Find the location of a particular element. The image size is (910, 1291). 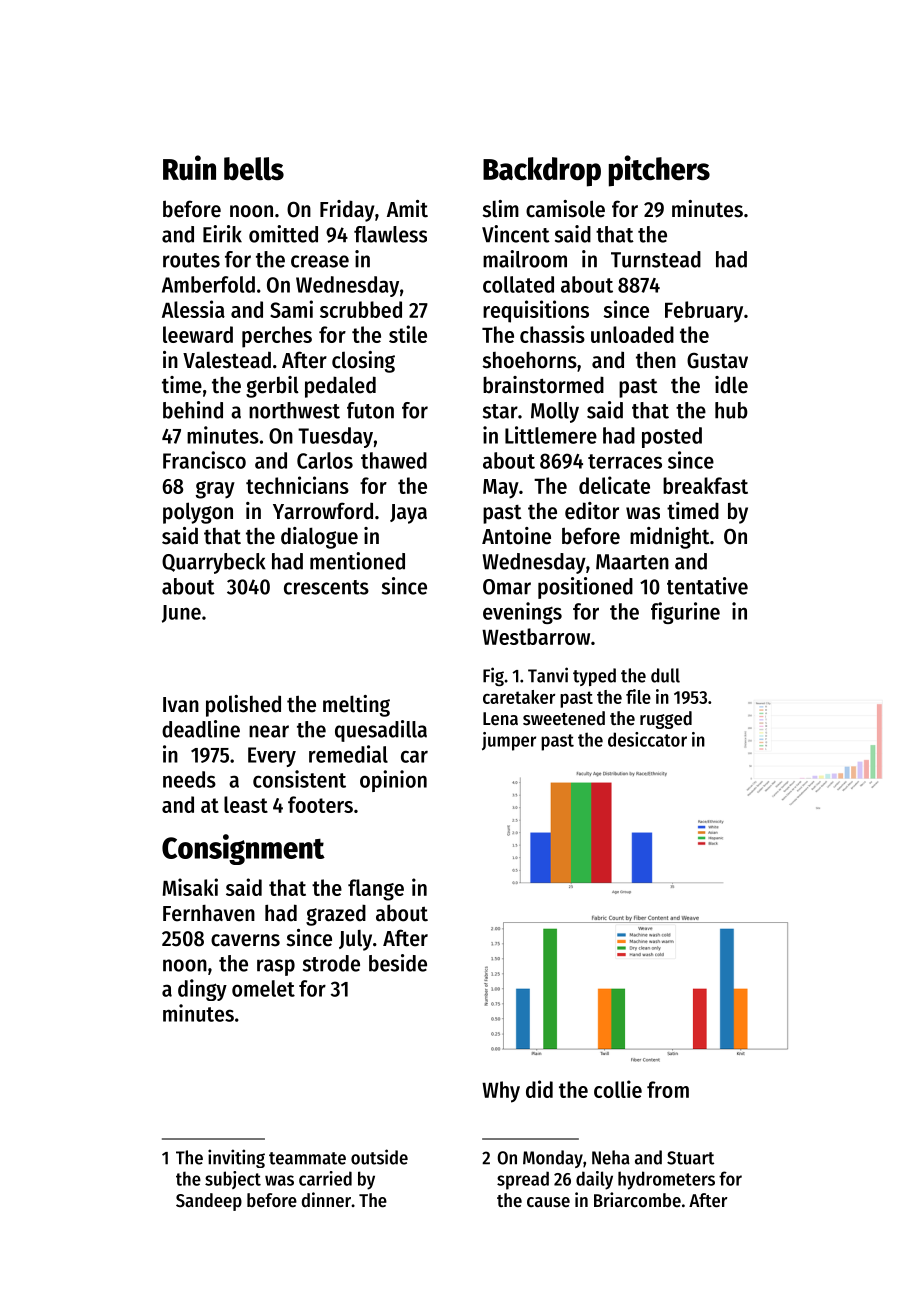

least is located at coordinates (246, 804).
